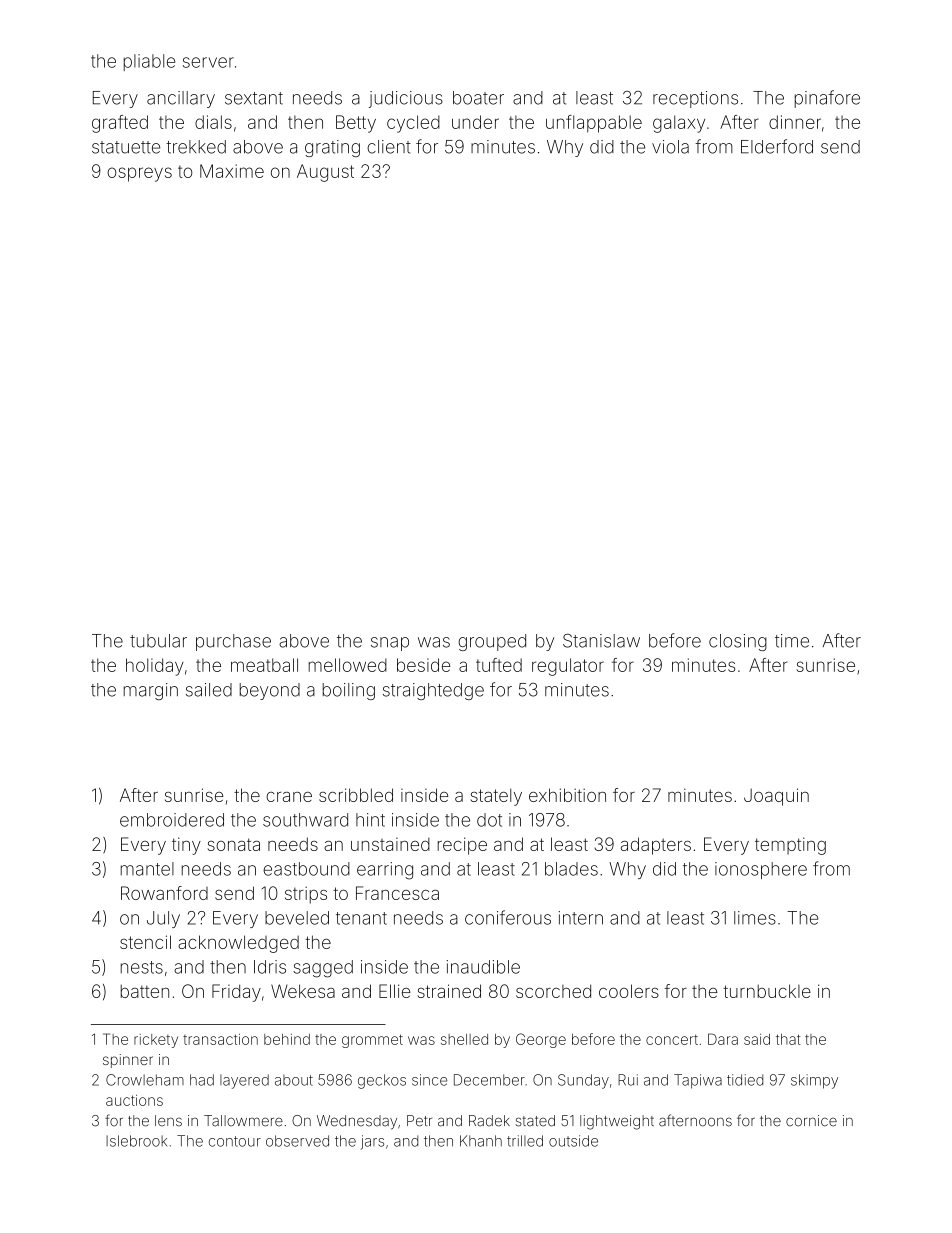 Image resolution: width=952 pixels, height=1233 pixels. I want to click on purchase, so click(233, 642).
